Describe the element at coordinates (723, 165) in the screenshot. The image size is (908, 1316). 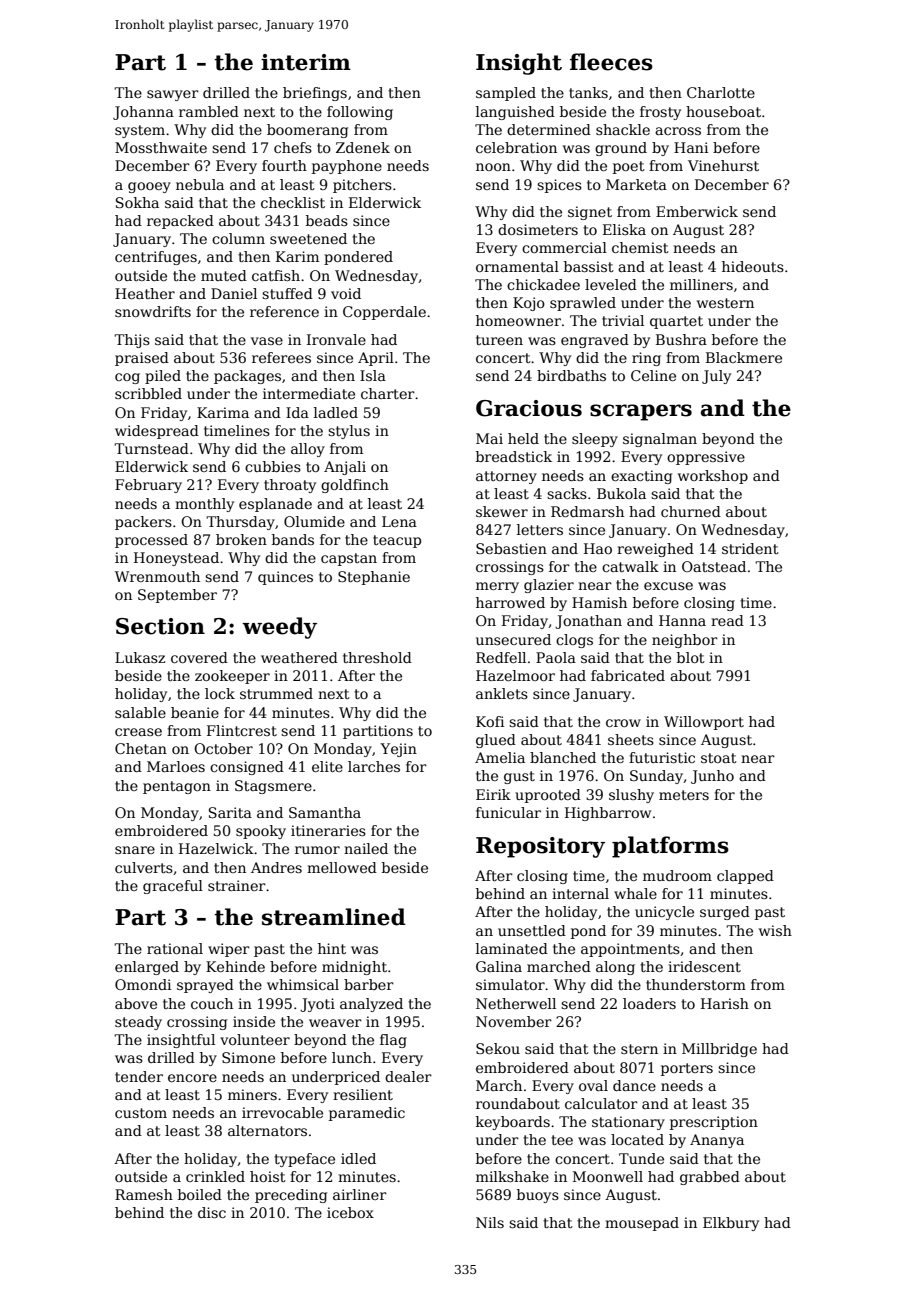
I see `Vinehurst` at that location.
